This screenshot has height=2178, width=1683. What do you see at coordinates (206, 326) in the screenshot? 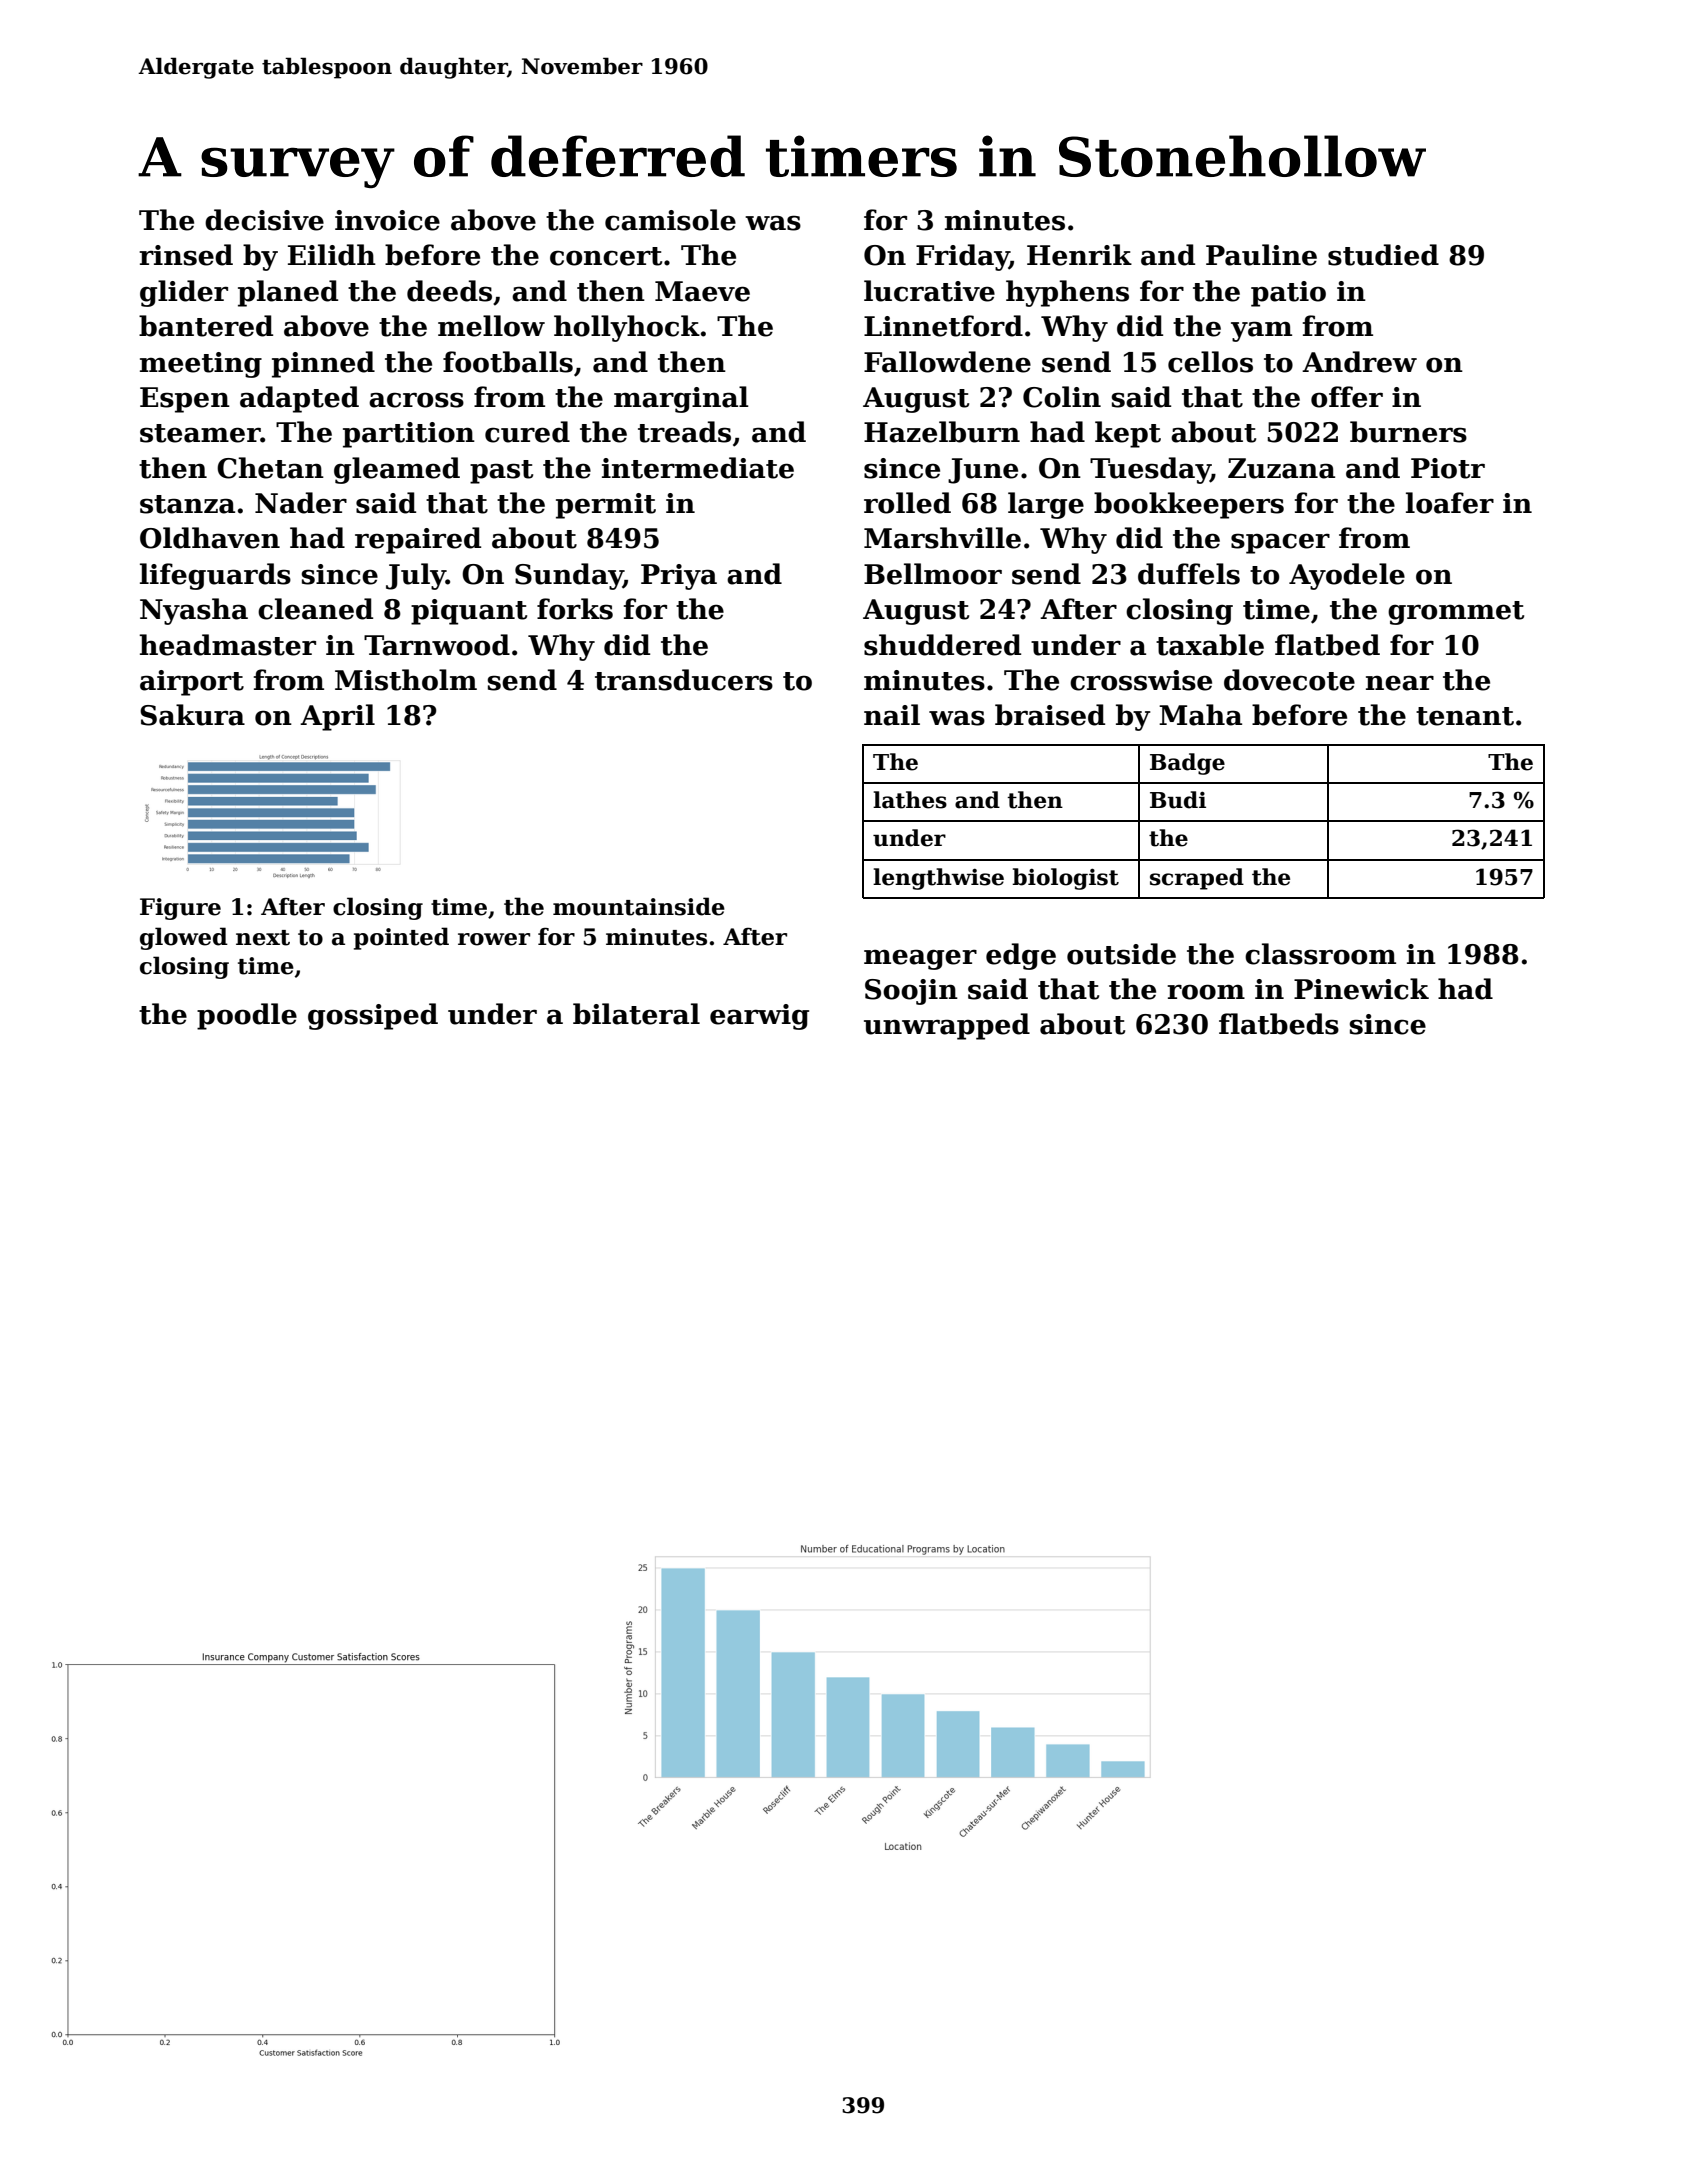
I see `bantered` at bounding box center [206, 326].
